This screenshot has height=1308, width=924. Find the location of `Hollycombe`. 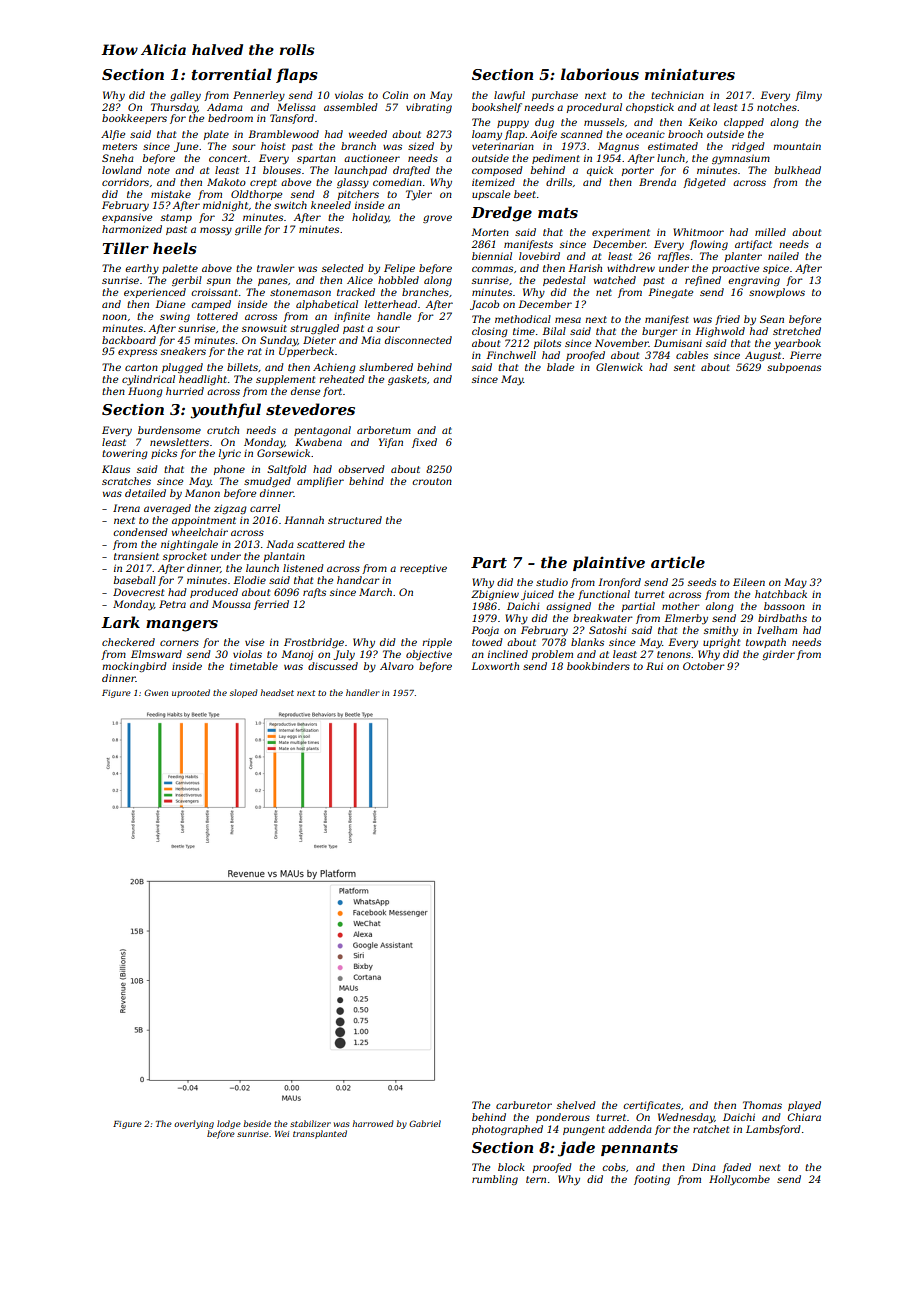

Hollycombe is located at coordinates (739, 1180).
